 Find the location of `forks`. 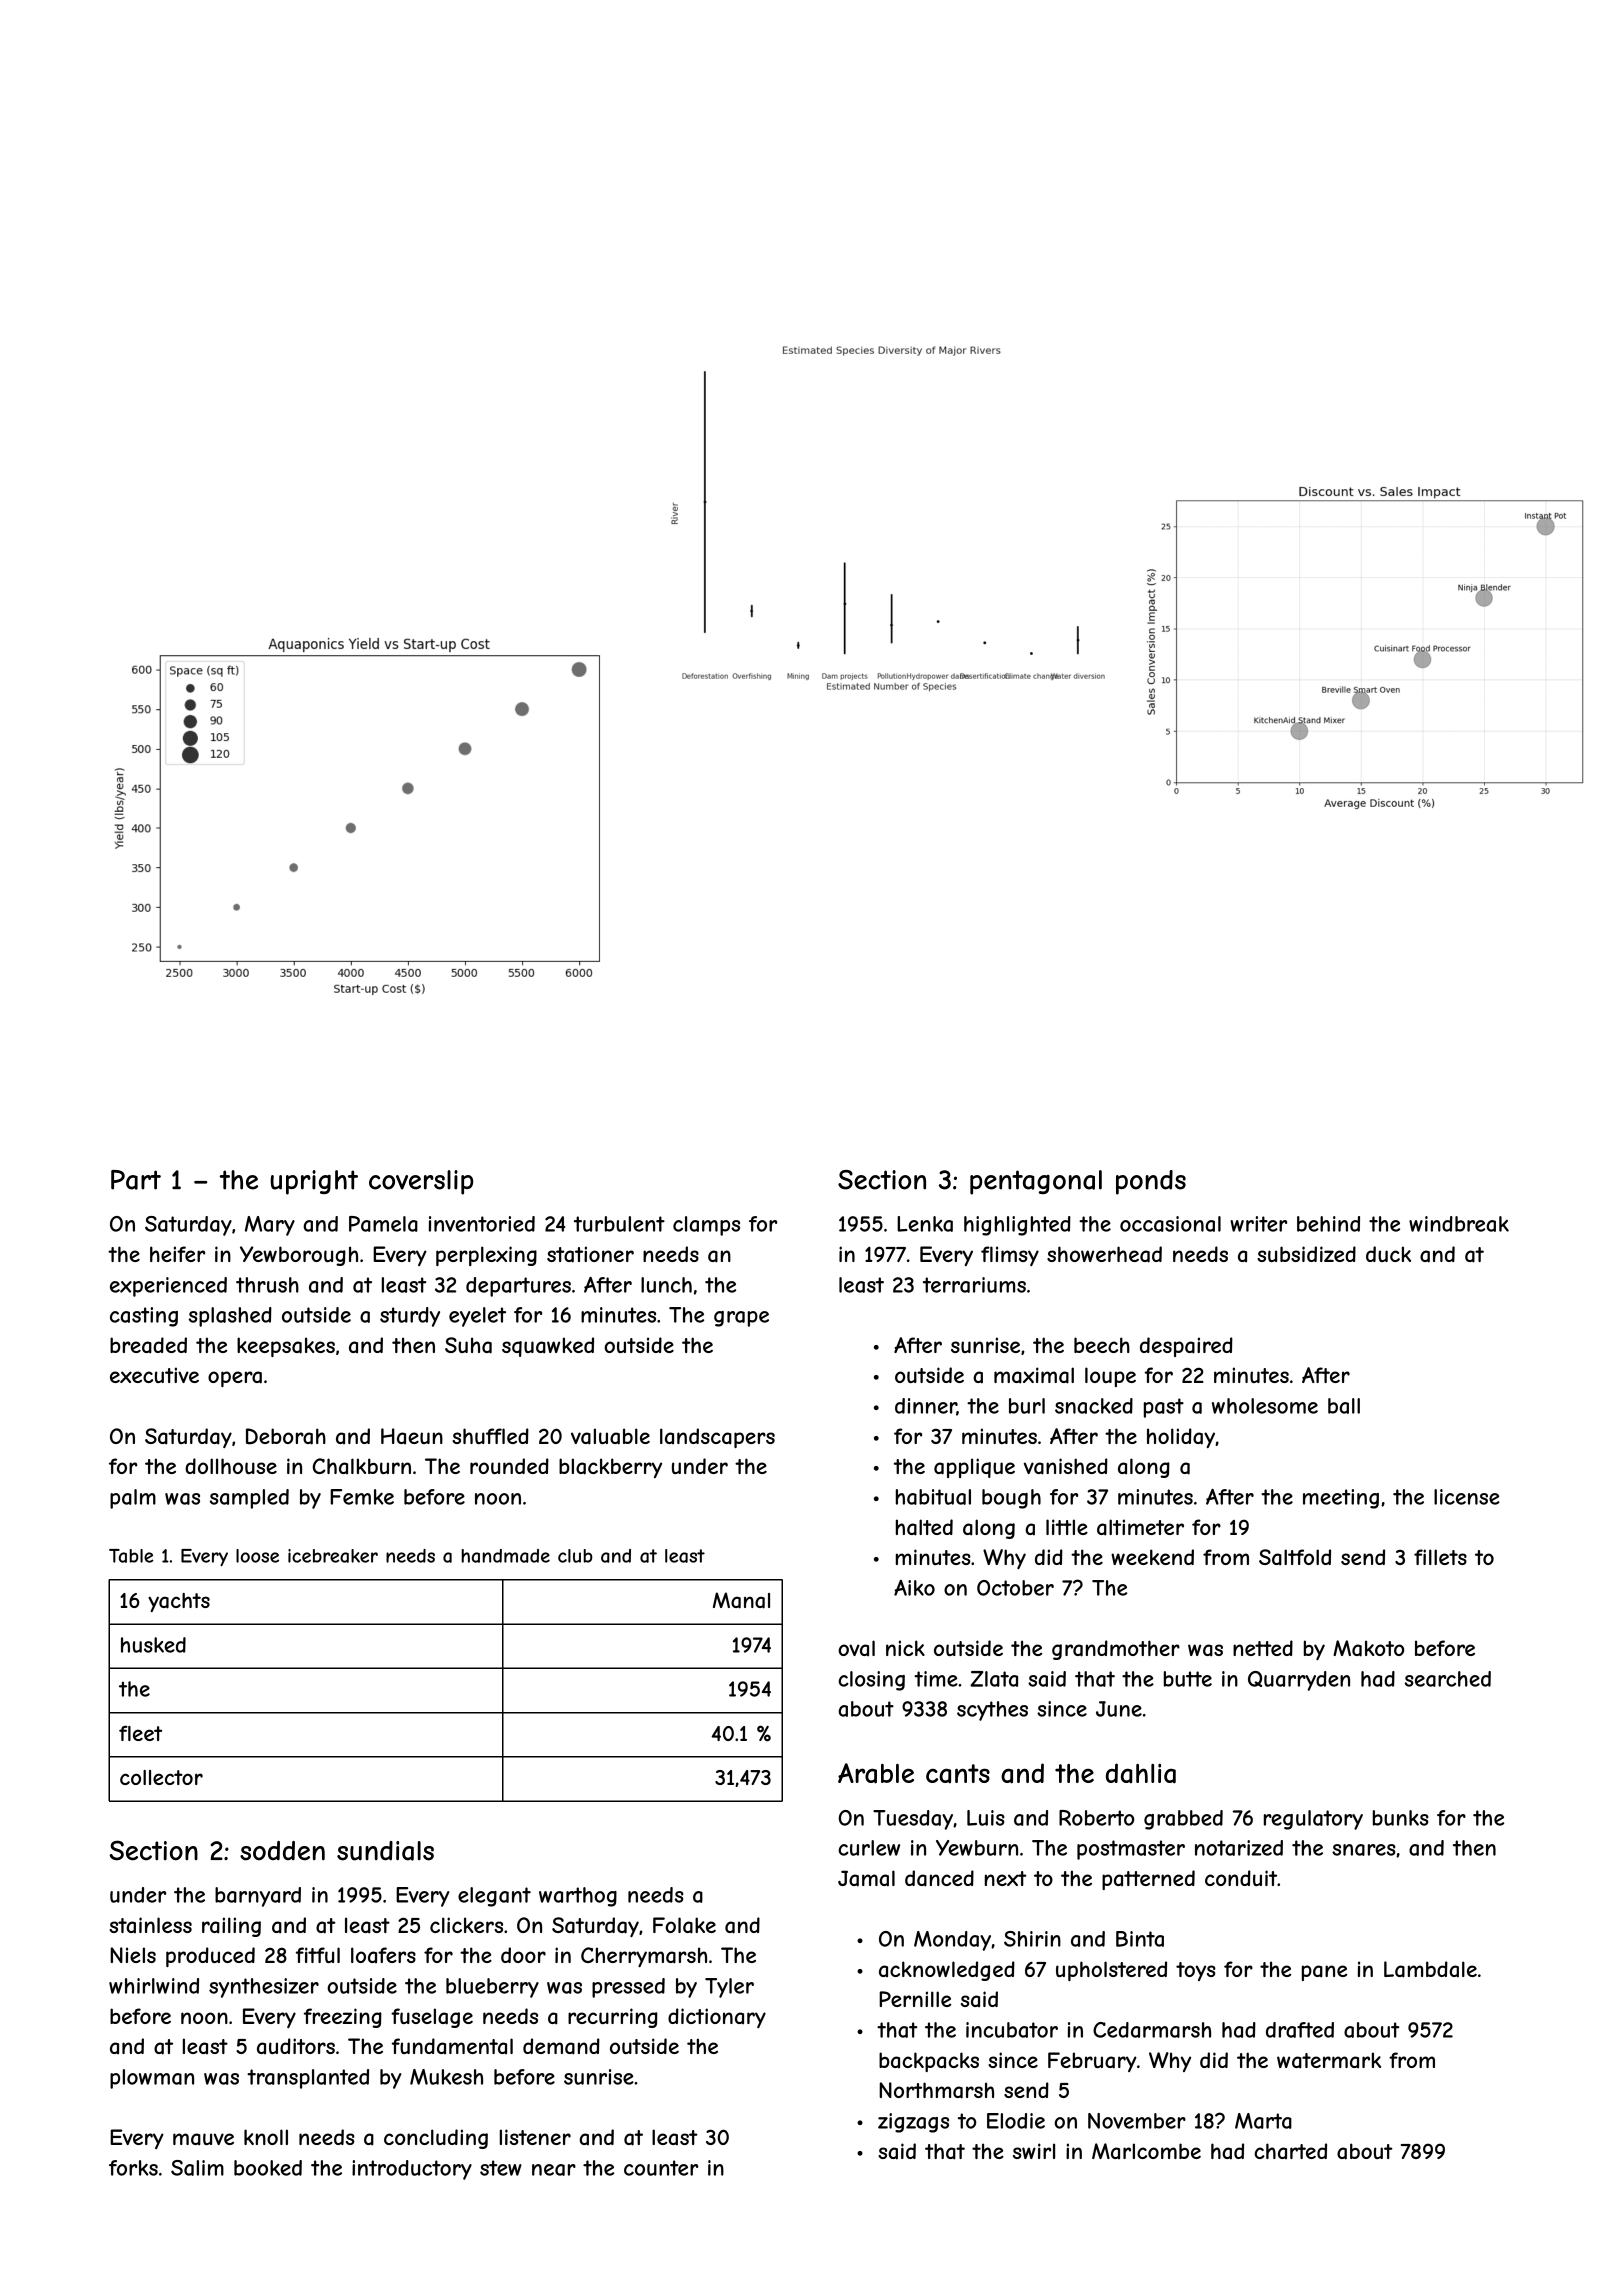

forks is located at coordinates (133, 2168).
